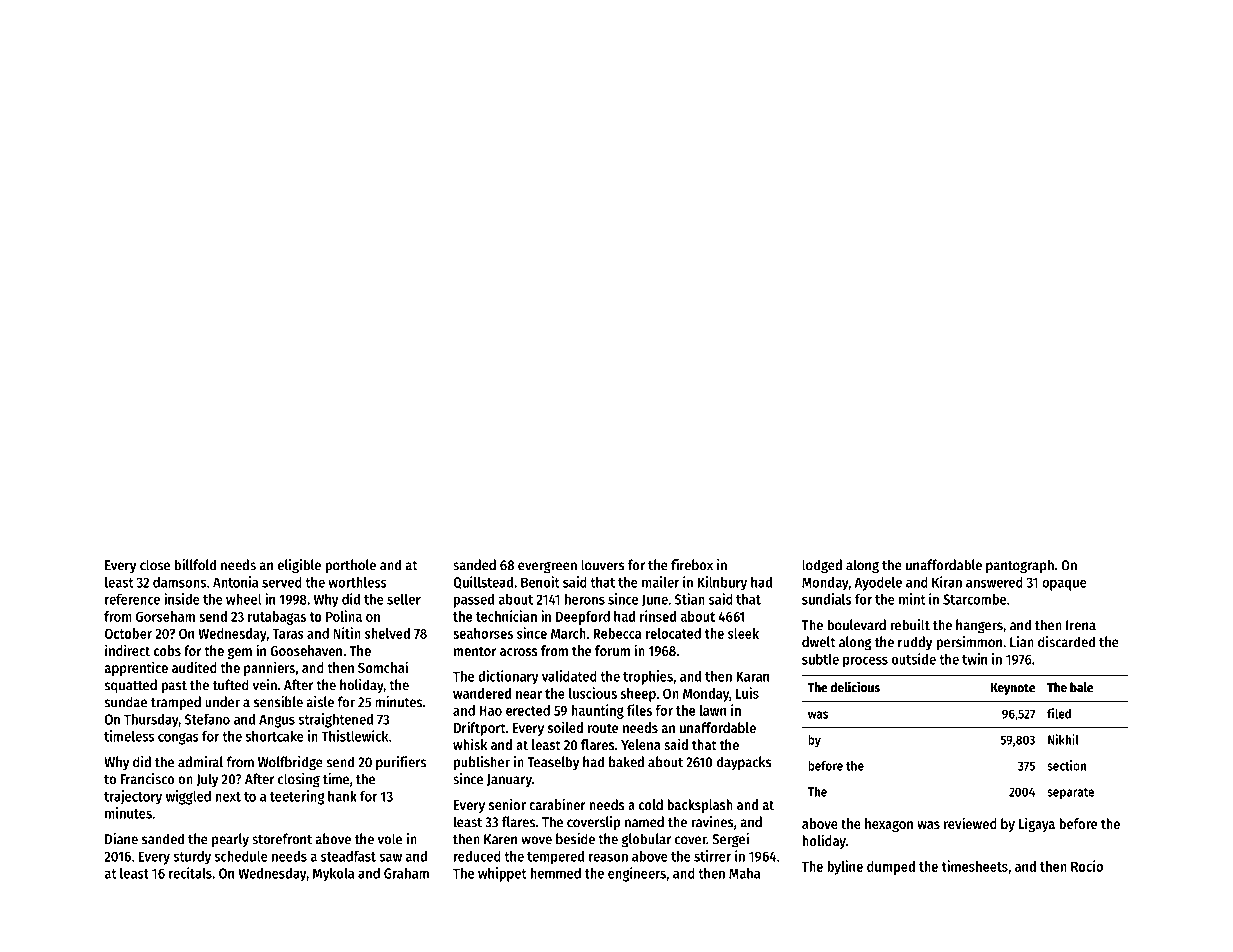 The width and height of the screenshot is (1233, 952). What do you see at coordinates (553, 763) in the screenshot?
I see `Teaselby` at bounding box center [553, 763].
